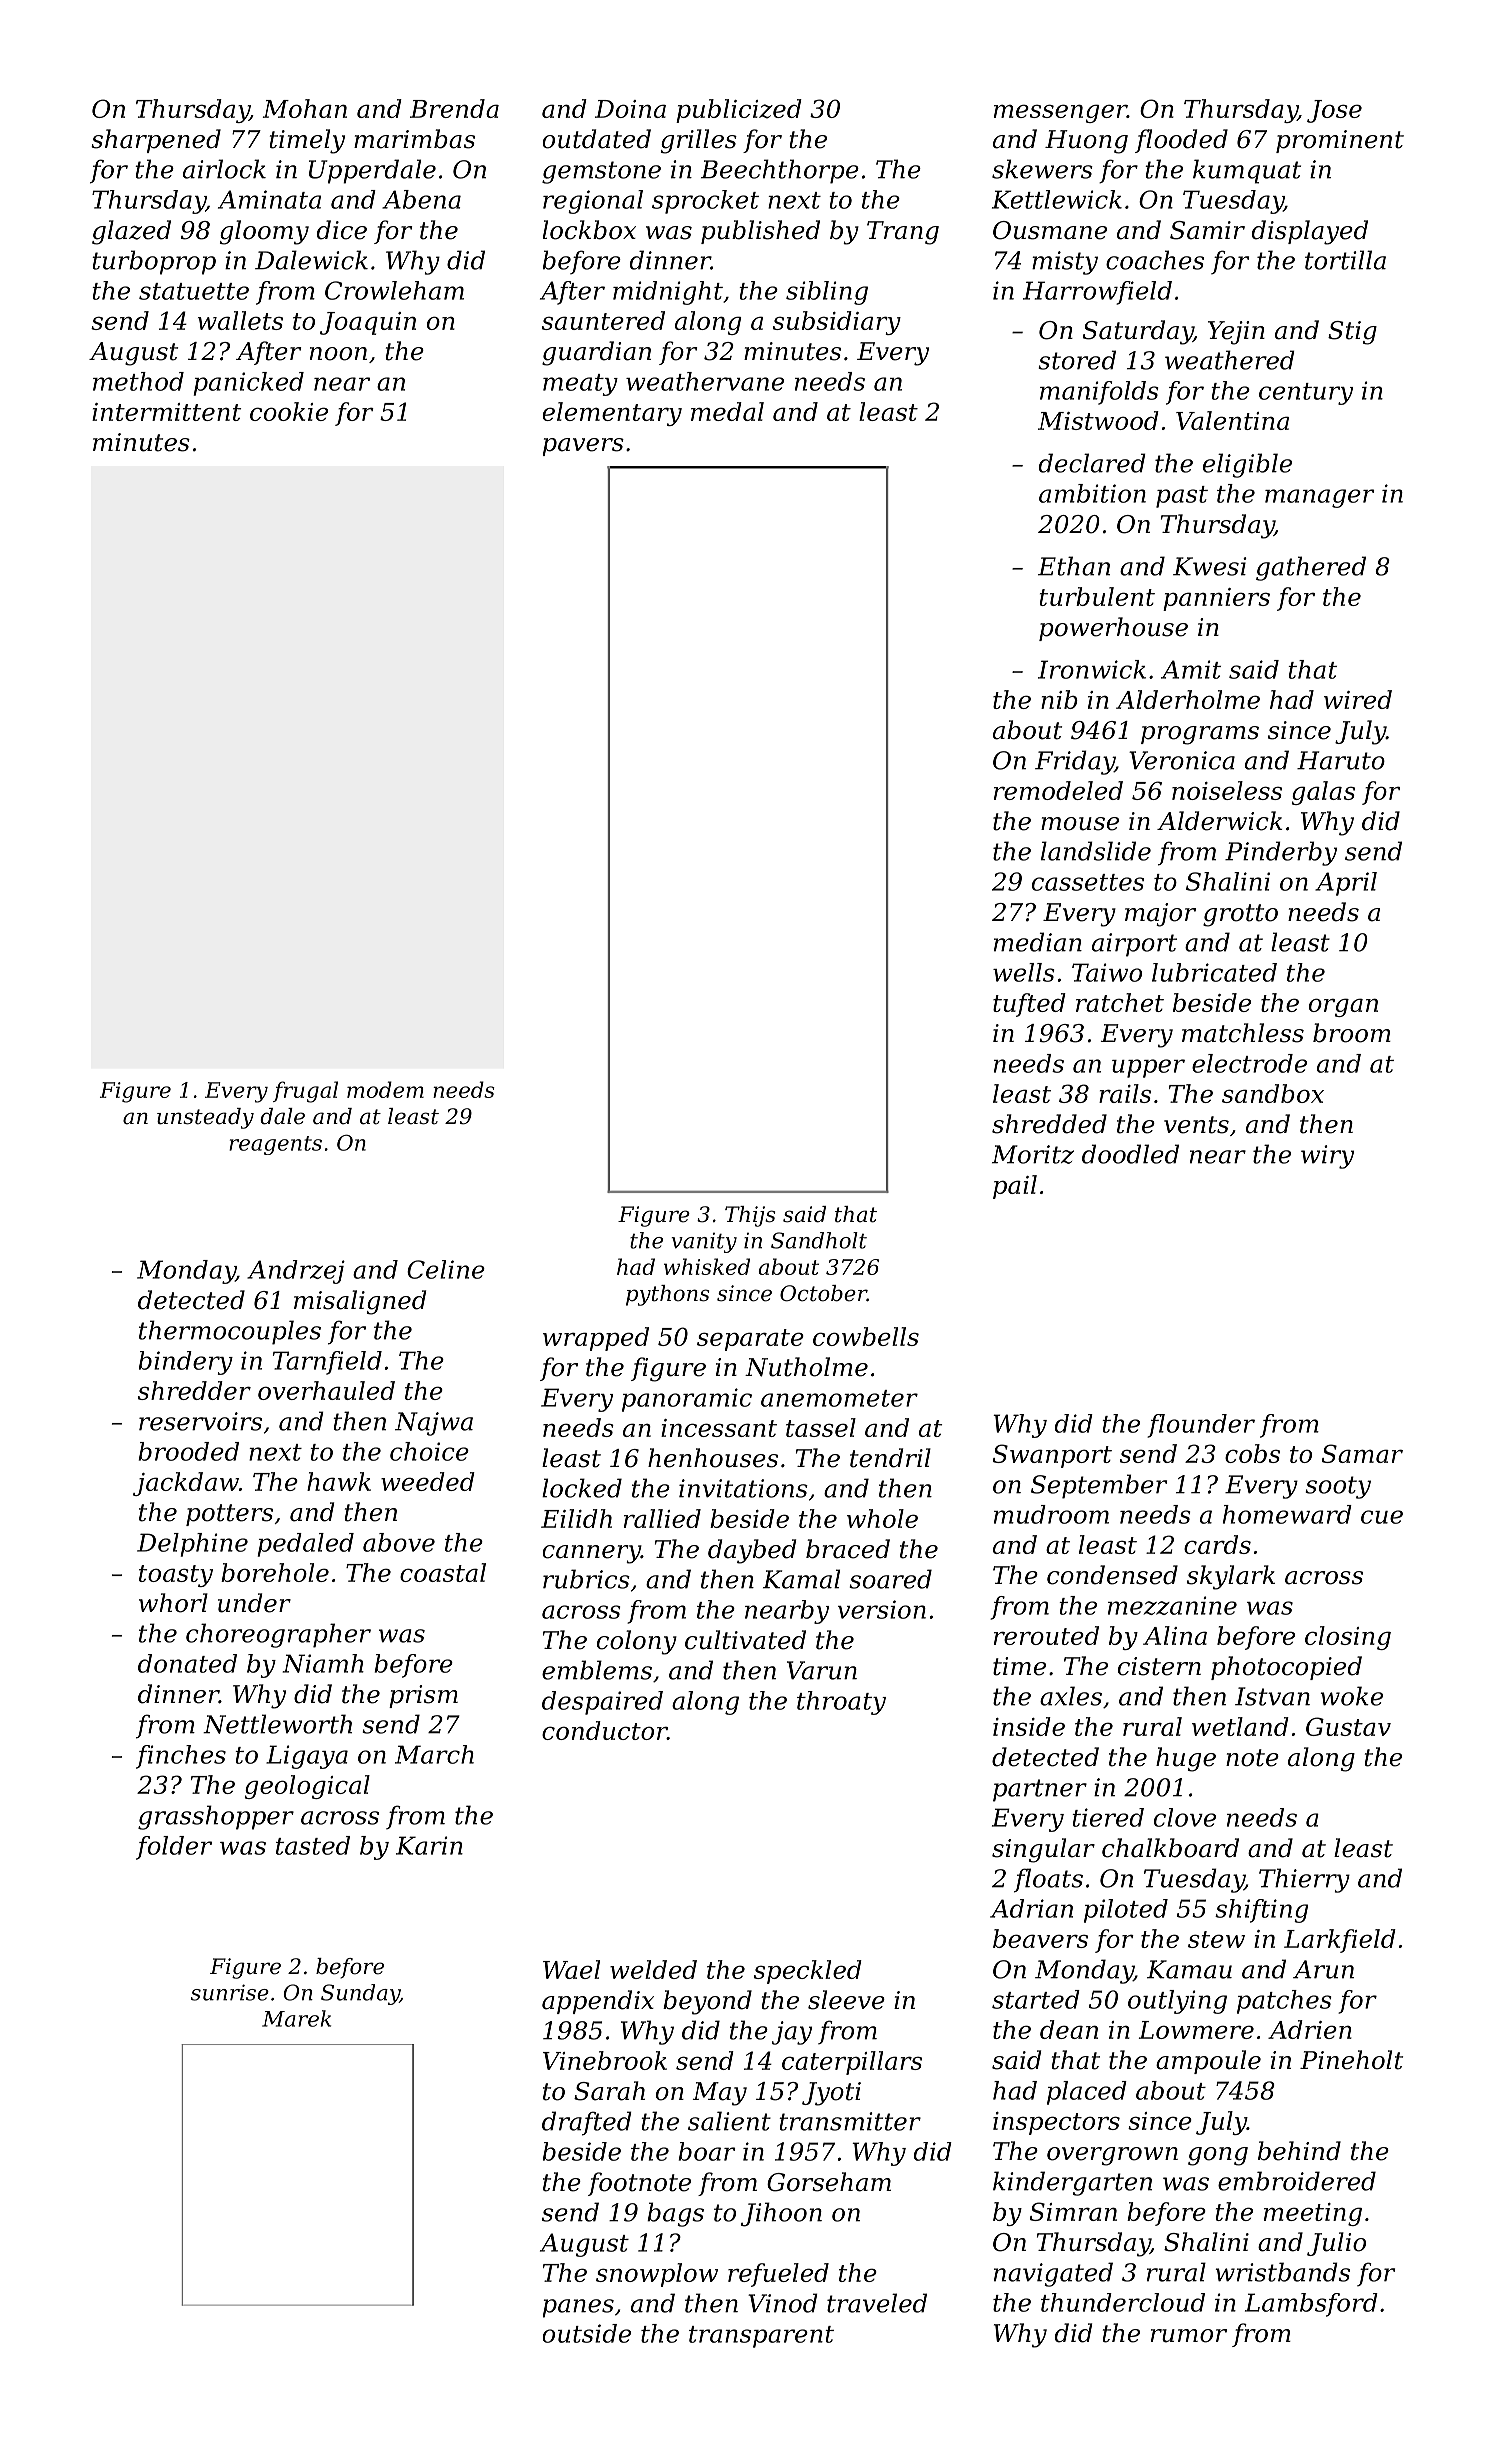 This page has height=2464, width=1496. What do you see at coordinates (1189, 2336) in the page?
I see `rumor` at bounding box center [1189, 2336].
